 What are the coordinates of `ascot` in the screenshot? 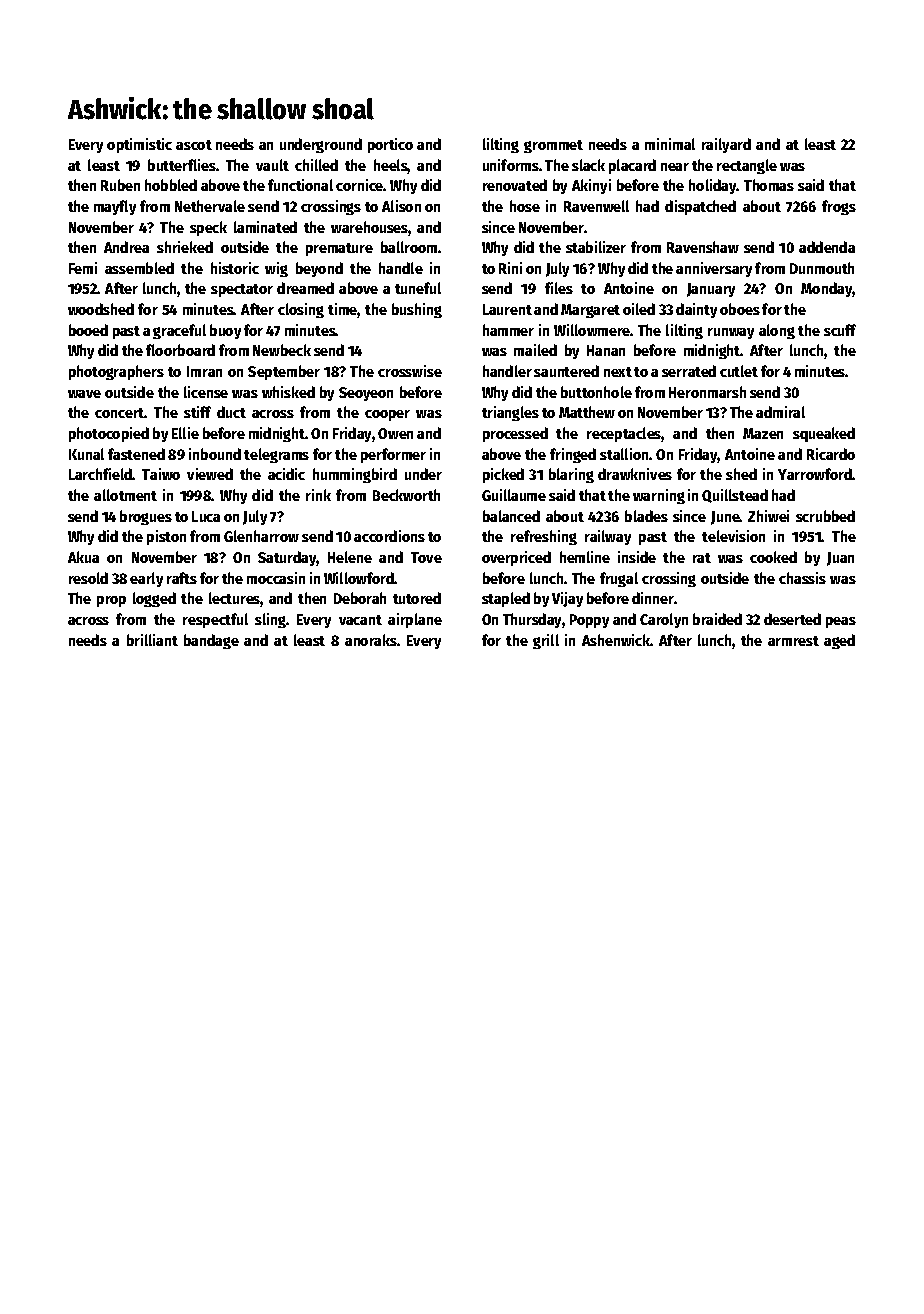 It's located at (194, 145).
